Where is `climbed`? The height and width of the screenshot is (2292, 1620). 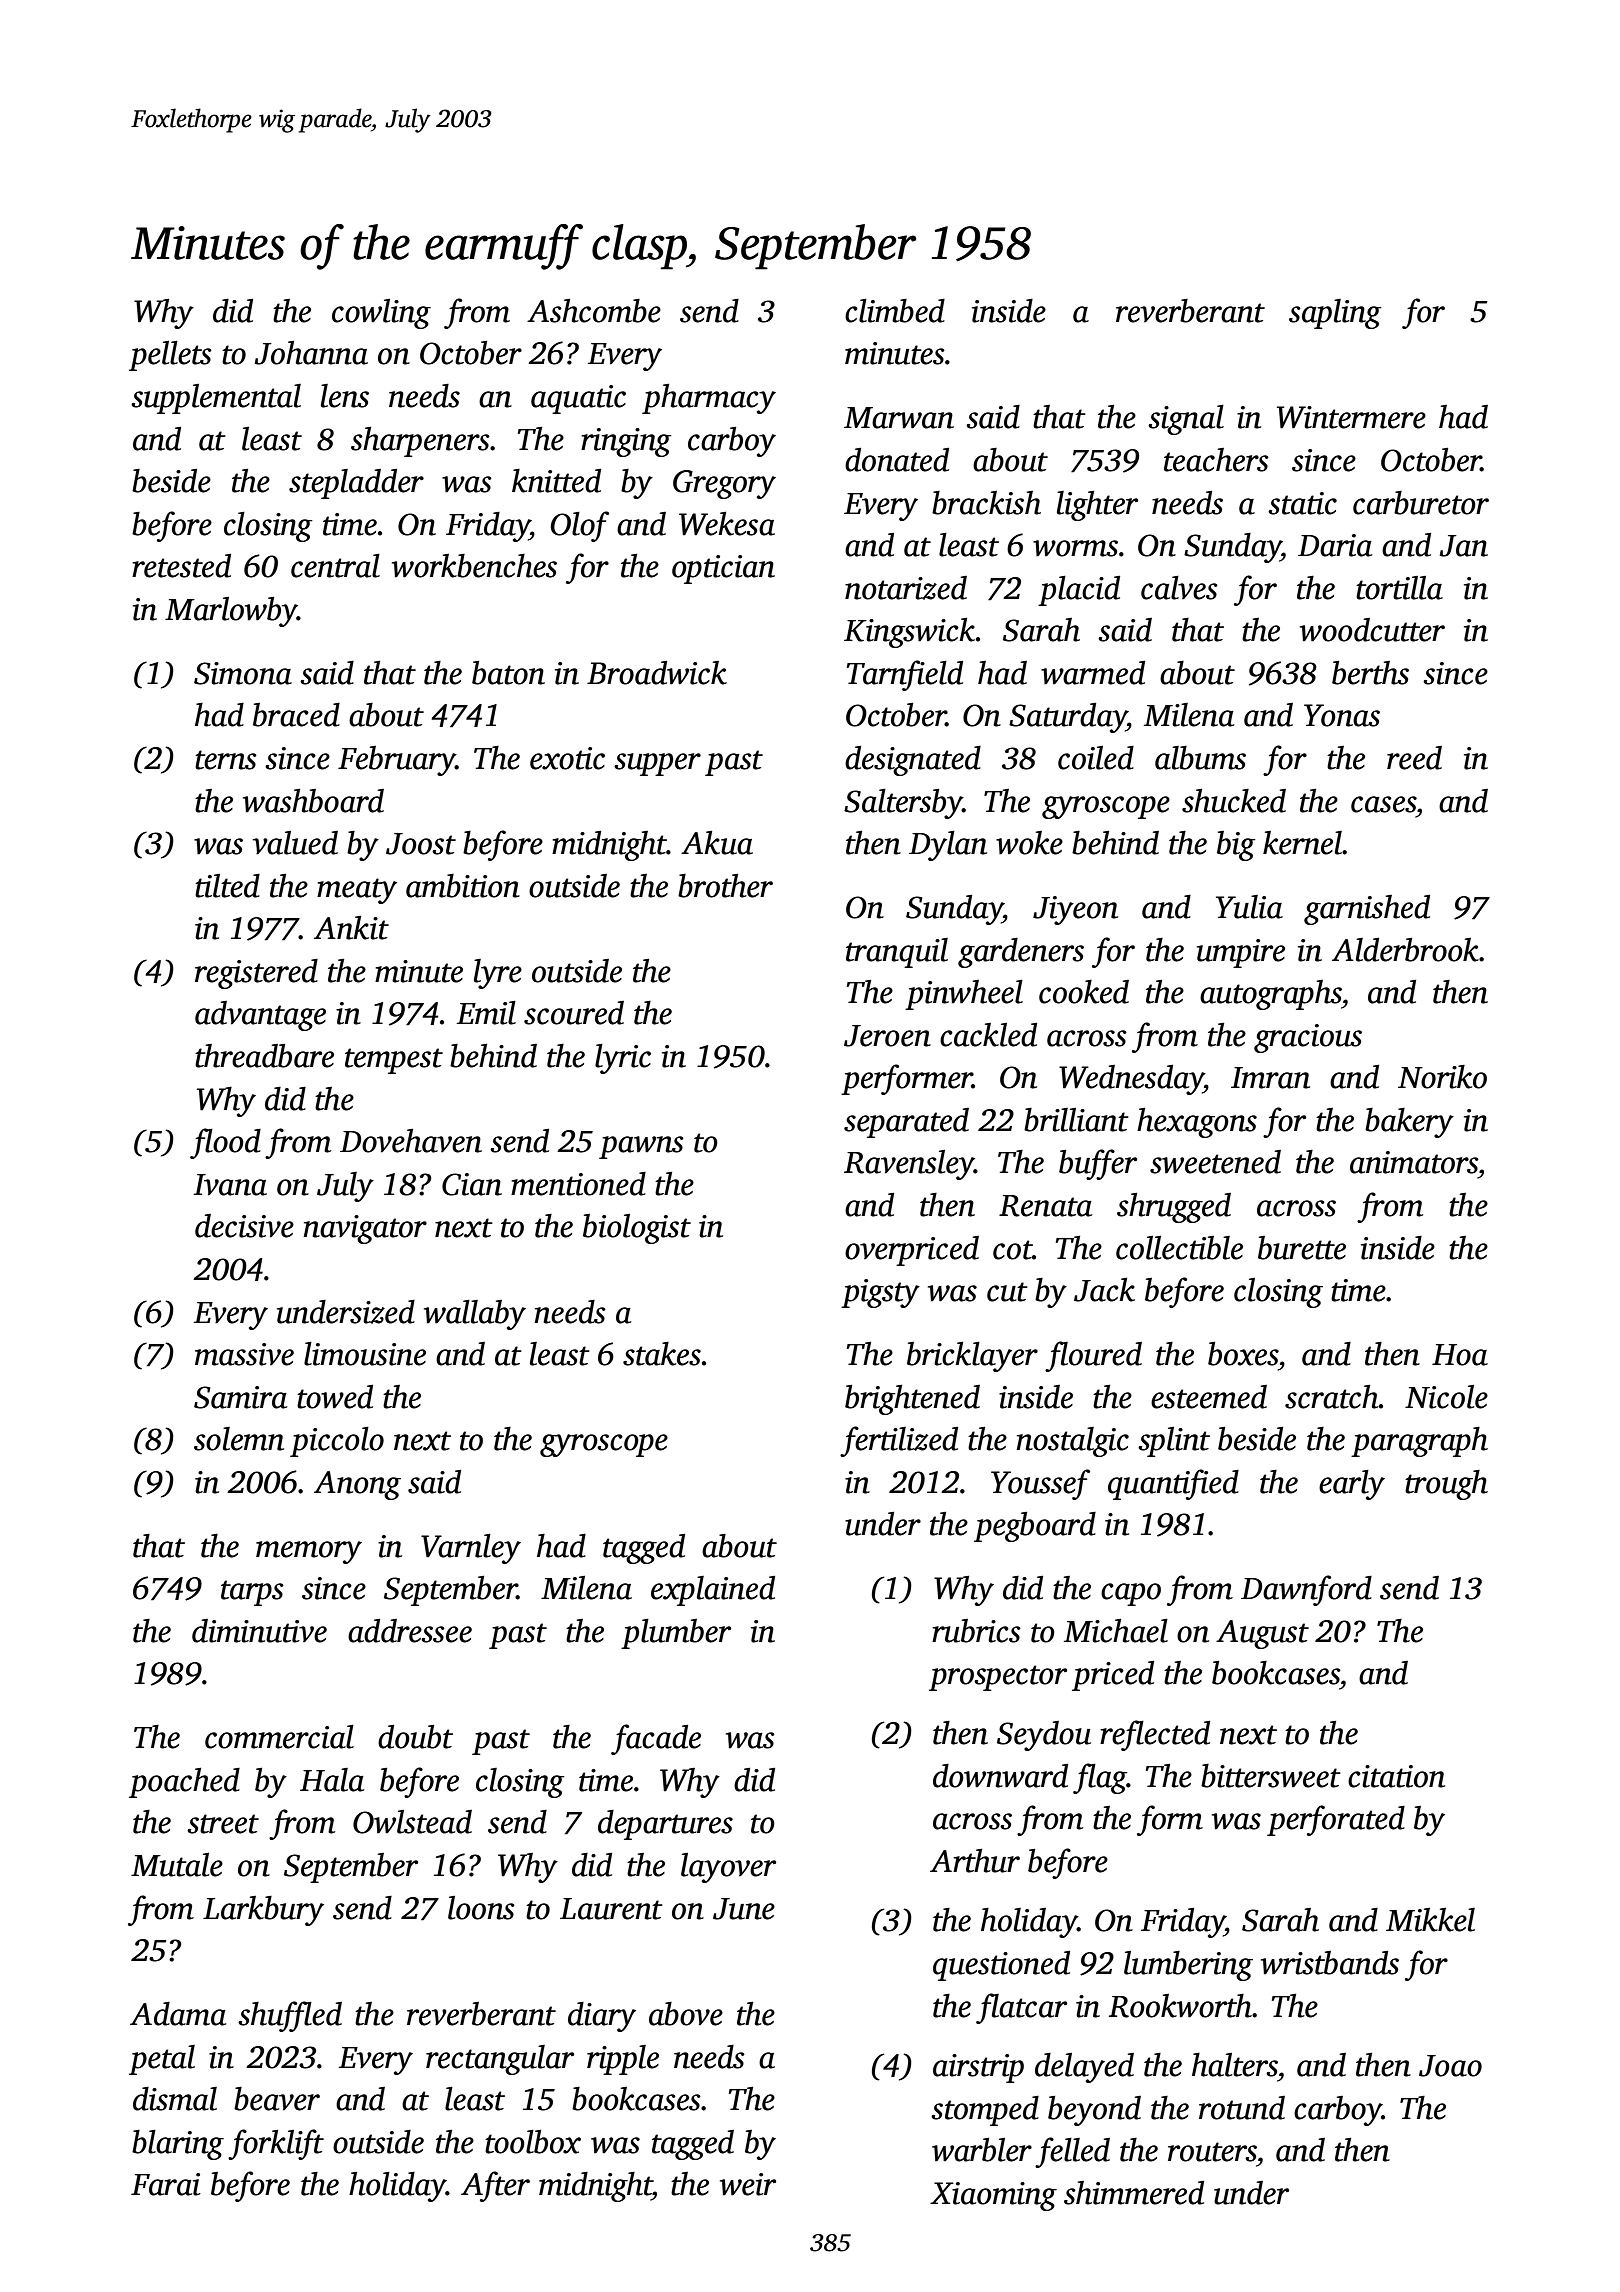
climbed is located at coordinates (895, 311).
